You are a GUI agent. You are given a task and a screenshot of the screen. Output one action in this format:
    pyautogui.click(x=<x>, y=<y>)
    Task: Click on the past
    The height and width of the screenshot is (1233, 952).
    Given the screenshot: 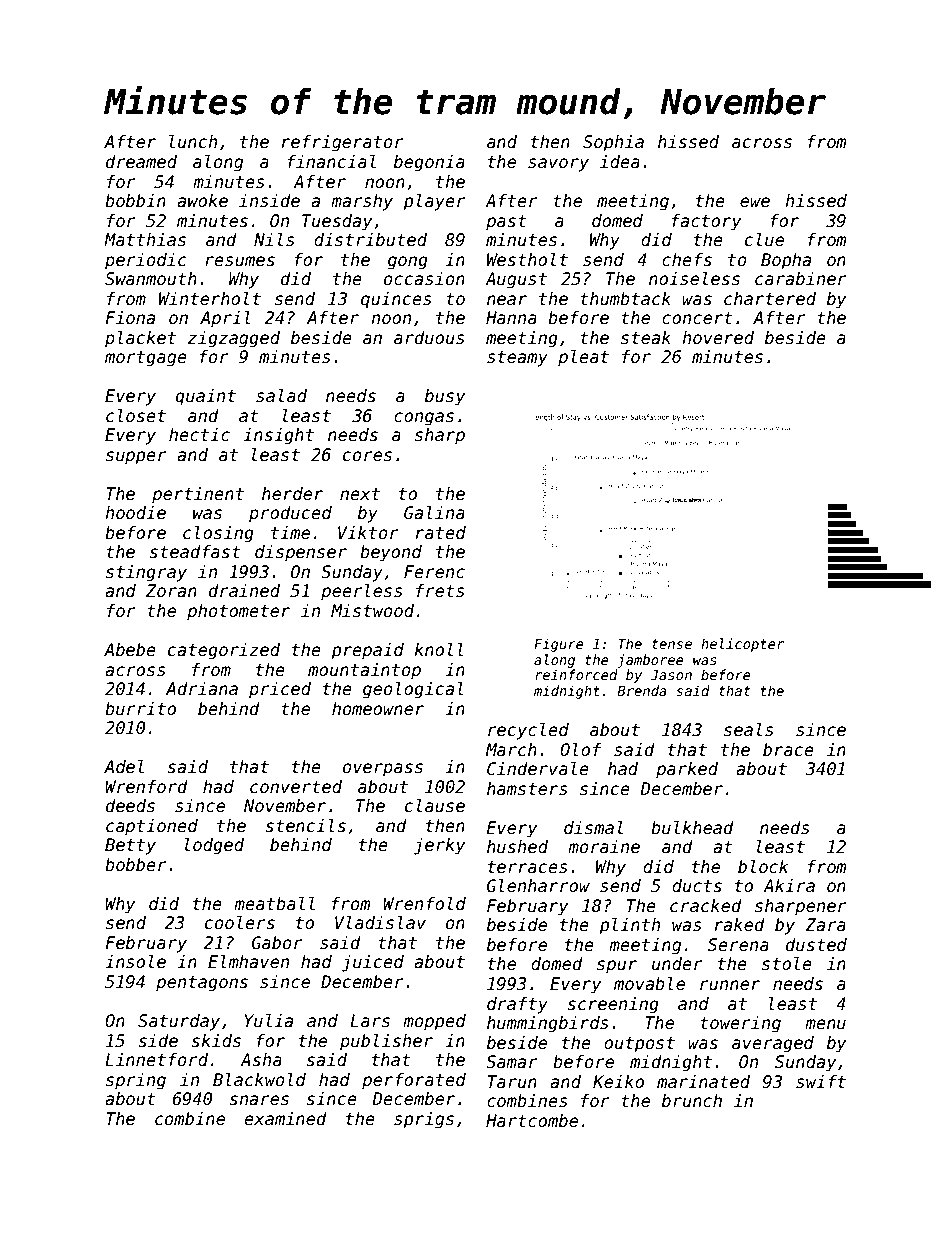 What is the action you would take?
    pyautogui.click(x=506, y=223)
